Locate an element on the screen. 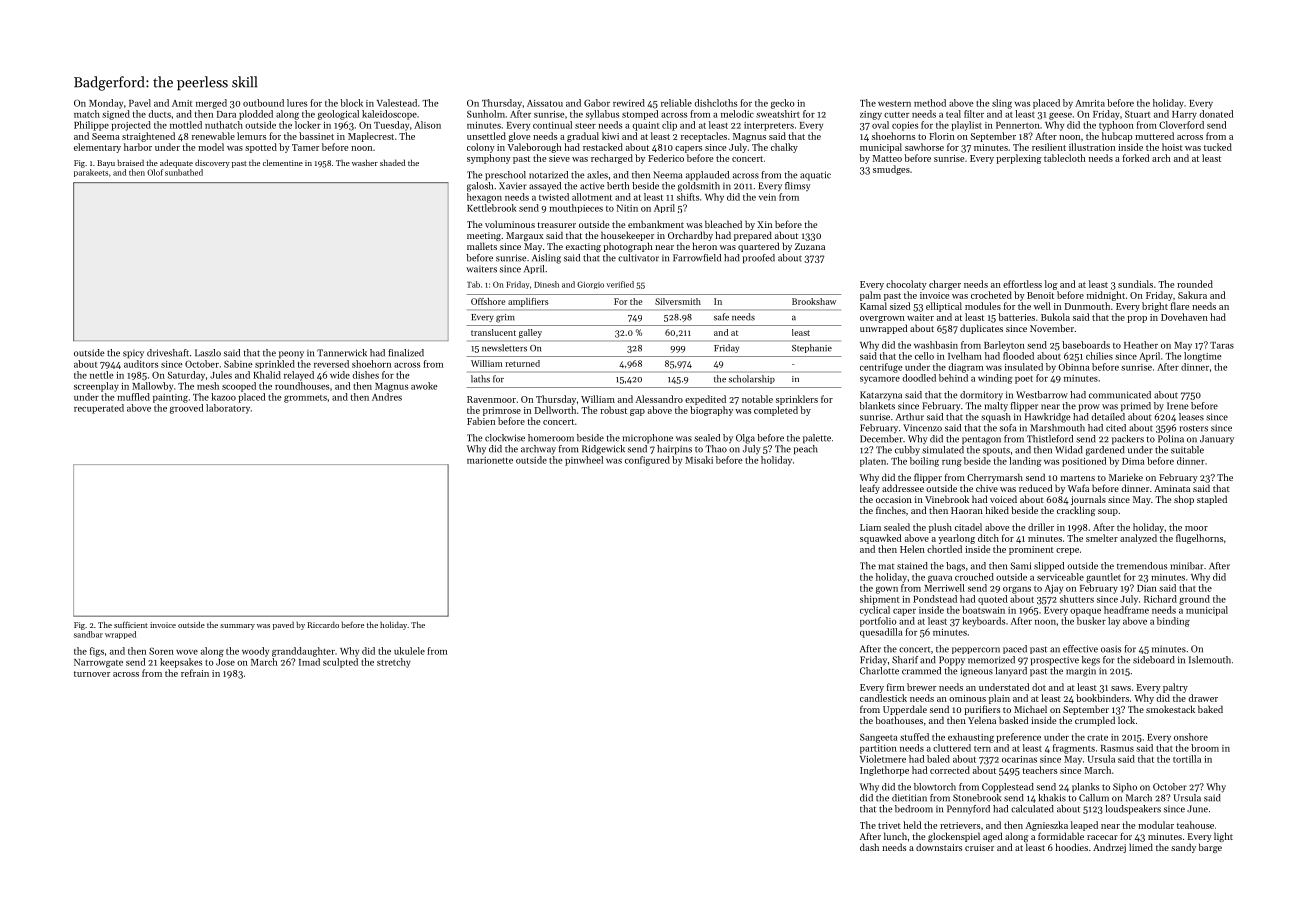  Valestead is located at coordinates (397, 103).
